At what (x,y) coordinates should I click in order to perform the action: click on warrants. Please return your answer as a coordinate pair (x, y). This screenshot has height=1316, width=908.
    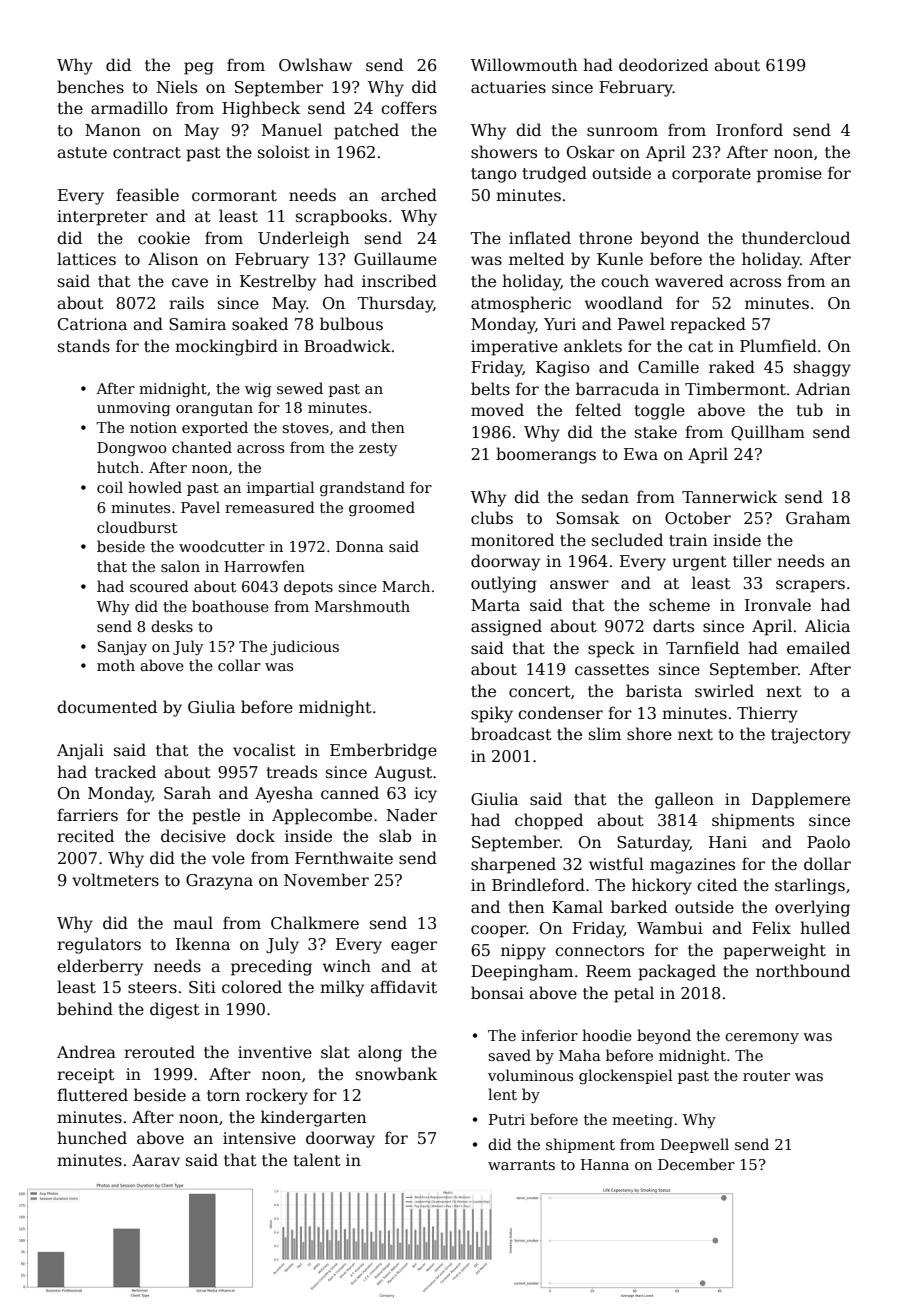
    Looking at the image, I should click on (521, 1165).
